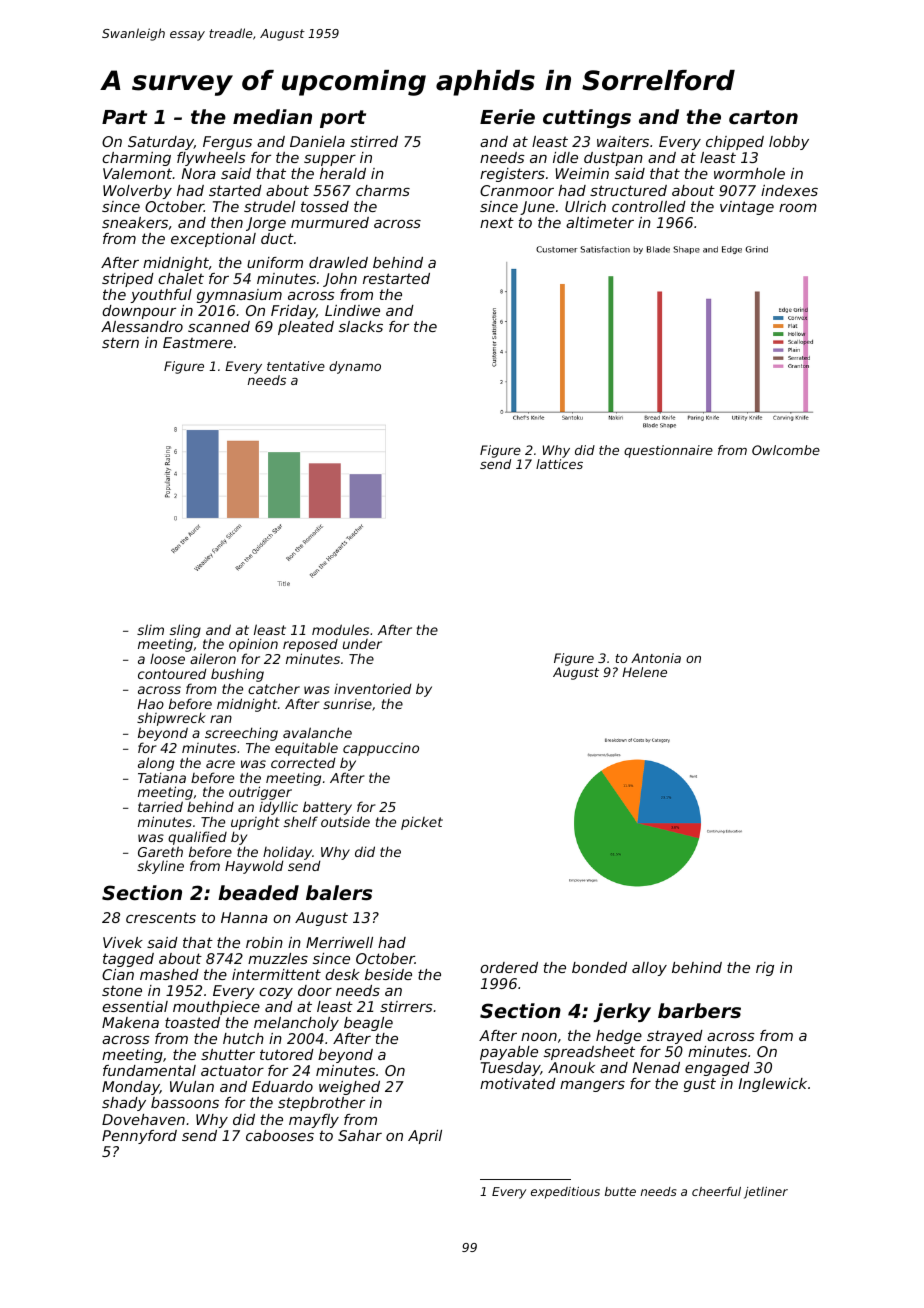 Image resolution: width=924 pixels, height=1308 pixels. I want to click on lattices, so click(559, 464).
